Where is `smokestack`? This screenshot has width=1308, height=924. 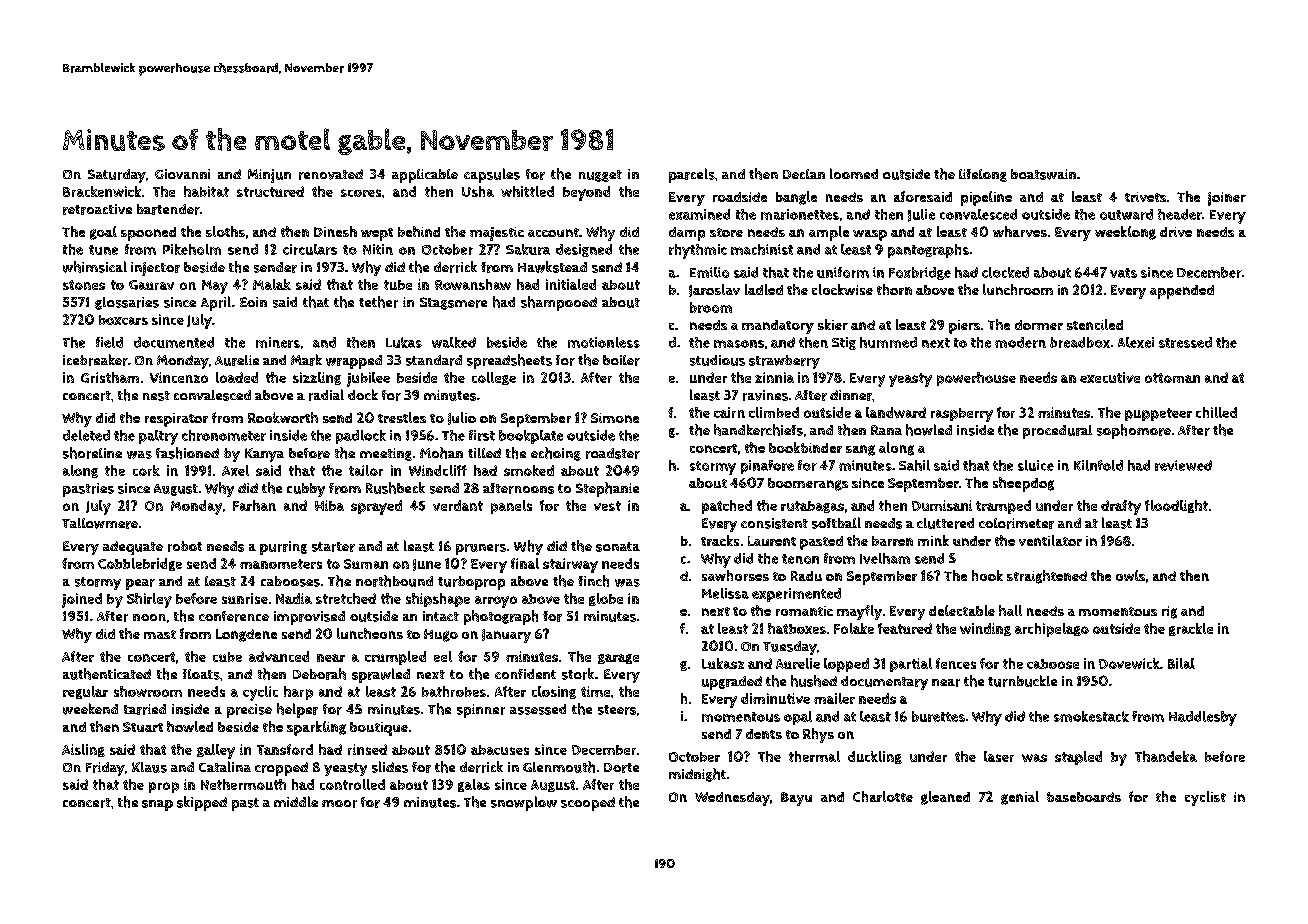 smokestack is located at coordinates (1091, 716).
